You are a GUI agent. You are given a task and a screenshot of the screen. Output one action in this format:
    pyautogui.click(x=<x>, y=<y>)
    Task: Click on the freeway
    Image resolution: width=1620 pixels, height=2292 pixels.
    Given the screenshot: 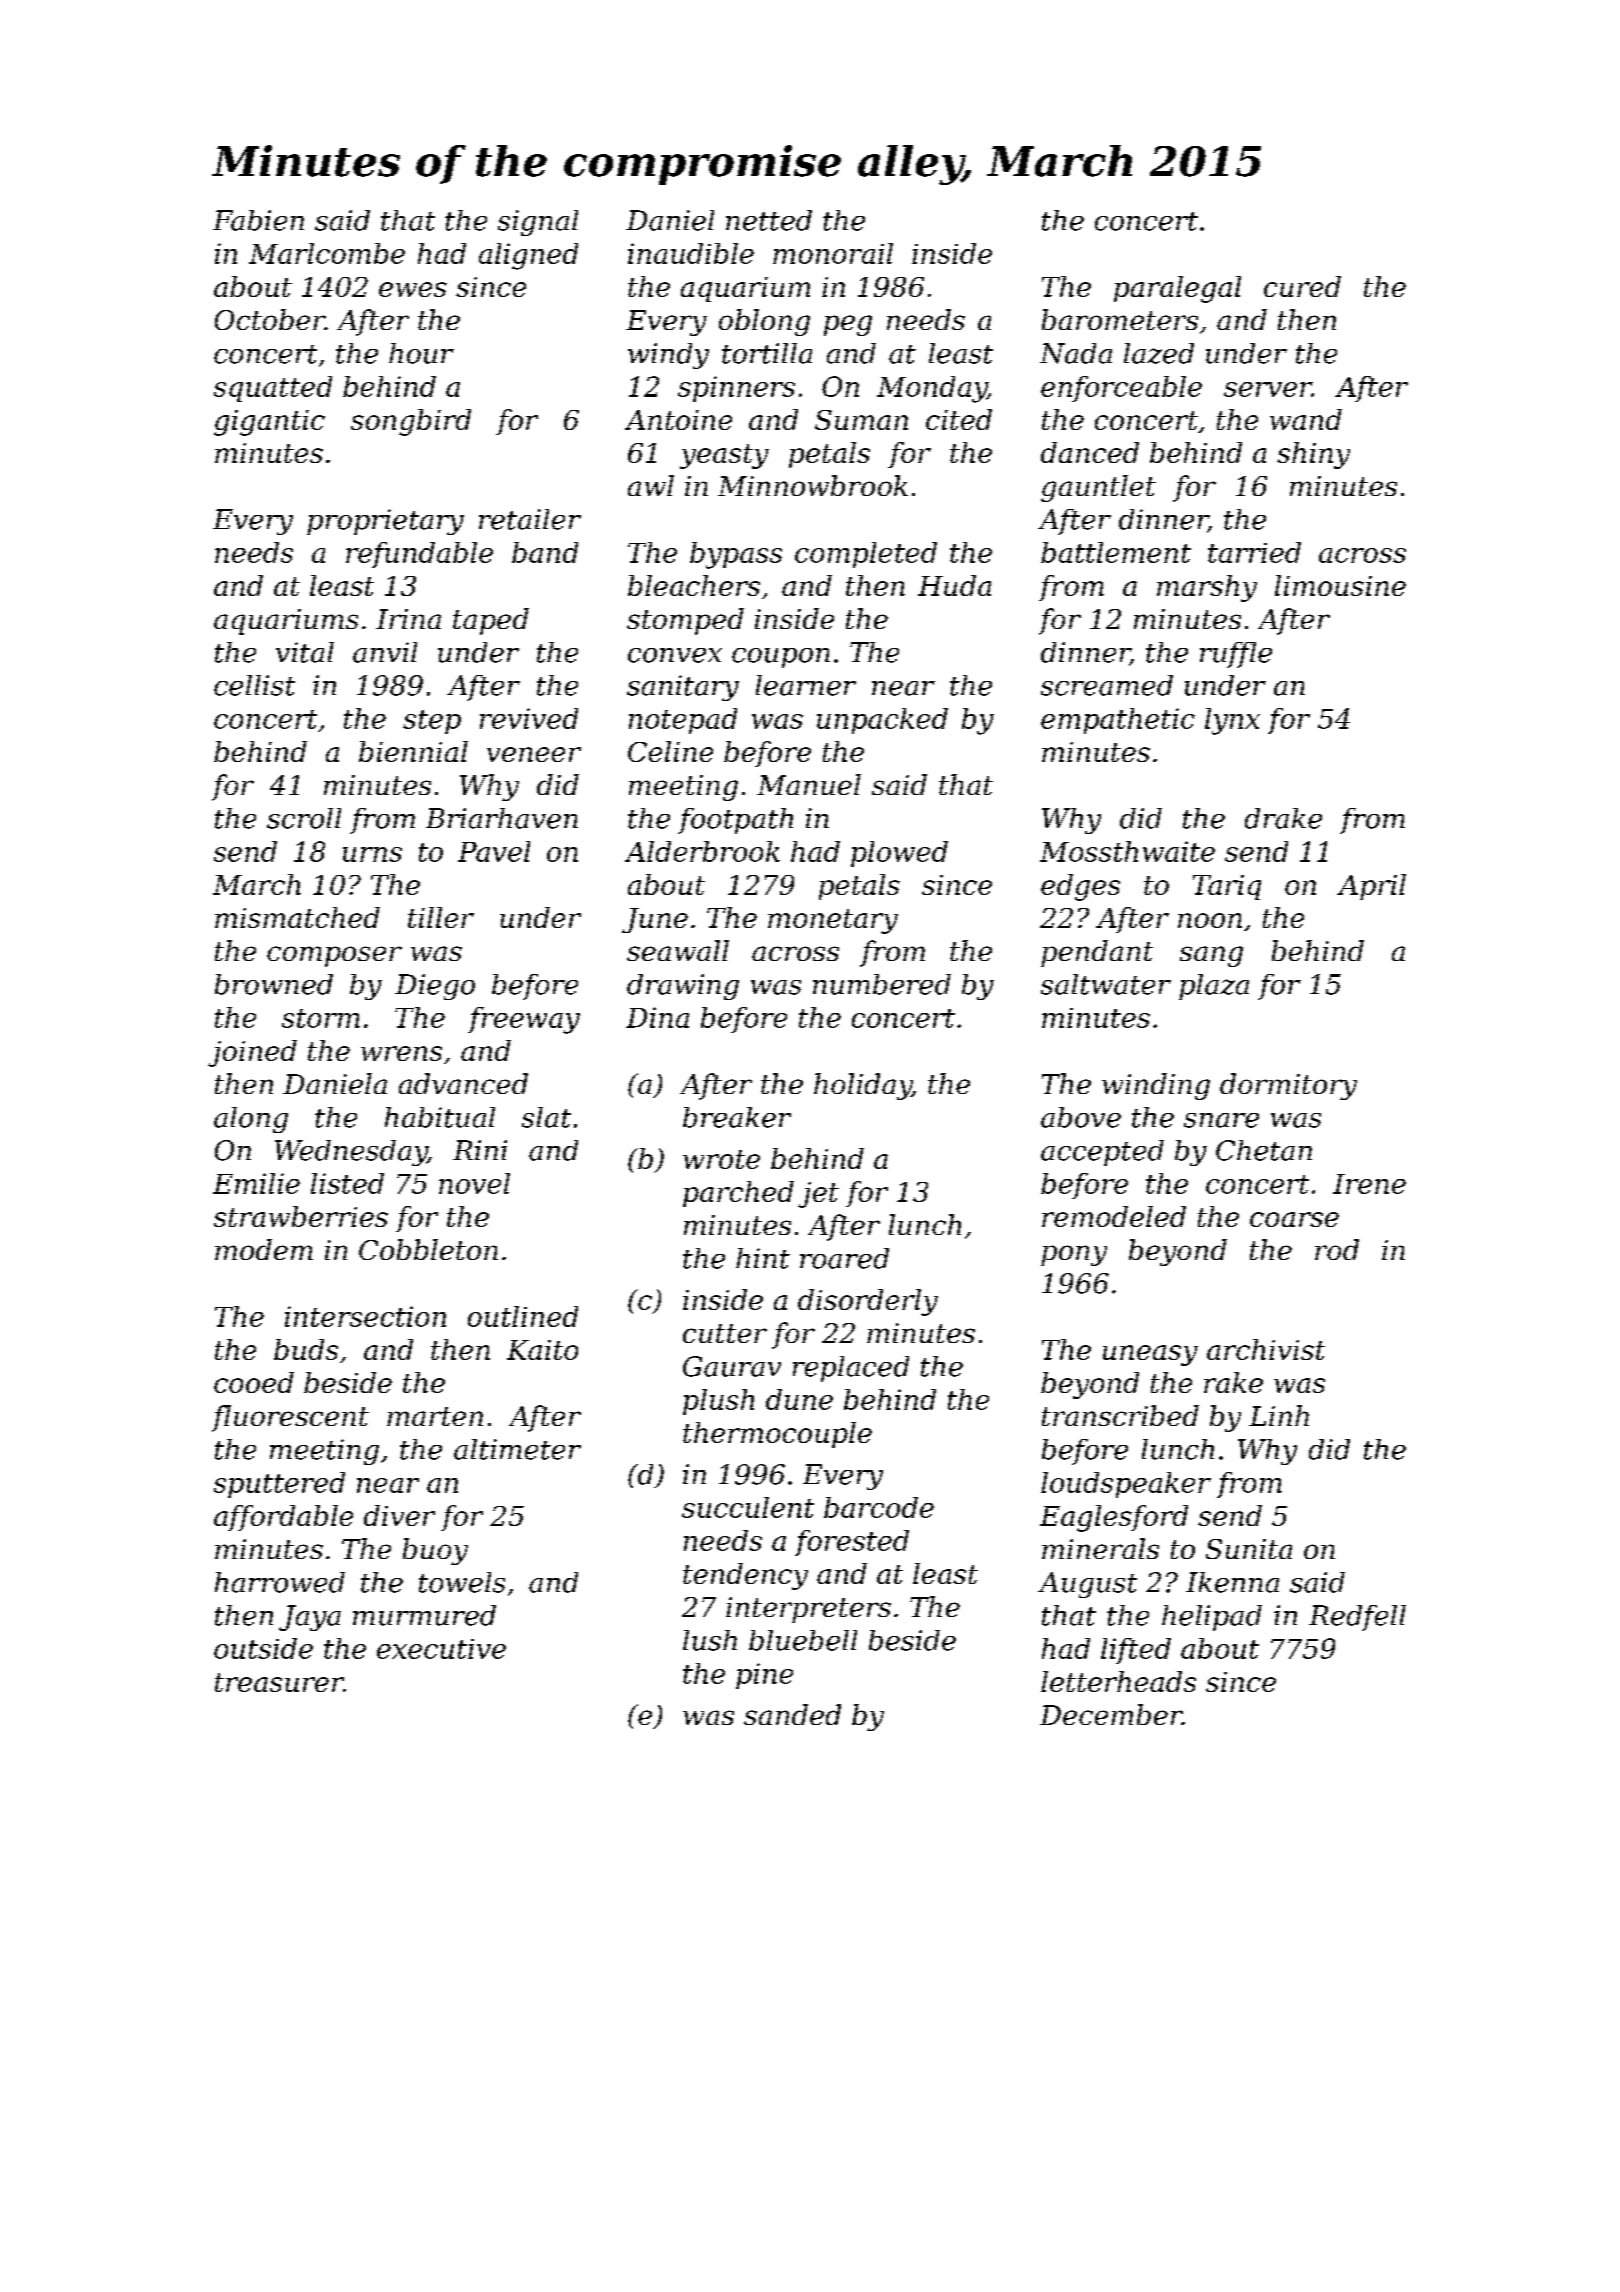 What is the action you would take?
    pyautogui.click(x=524, y=1020)
